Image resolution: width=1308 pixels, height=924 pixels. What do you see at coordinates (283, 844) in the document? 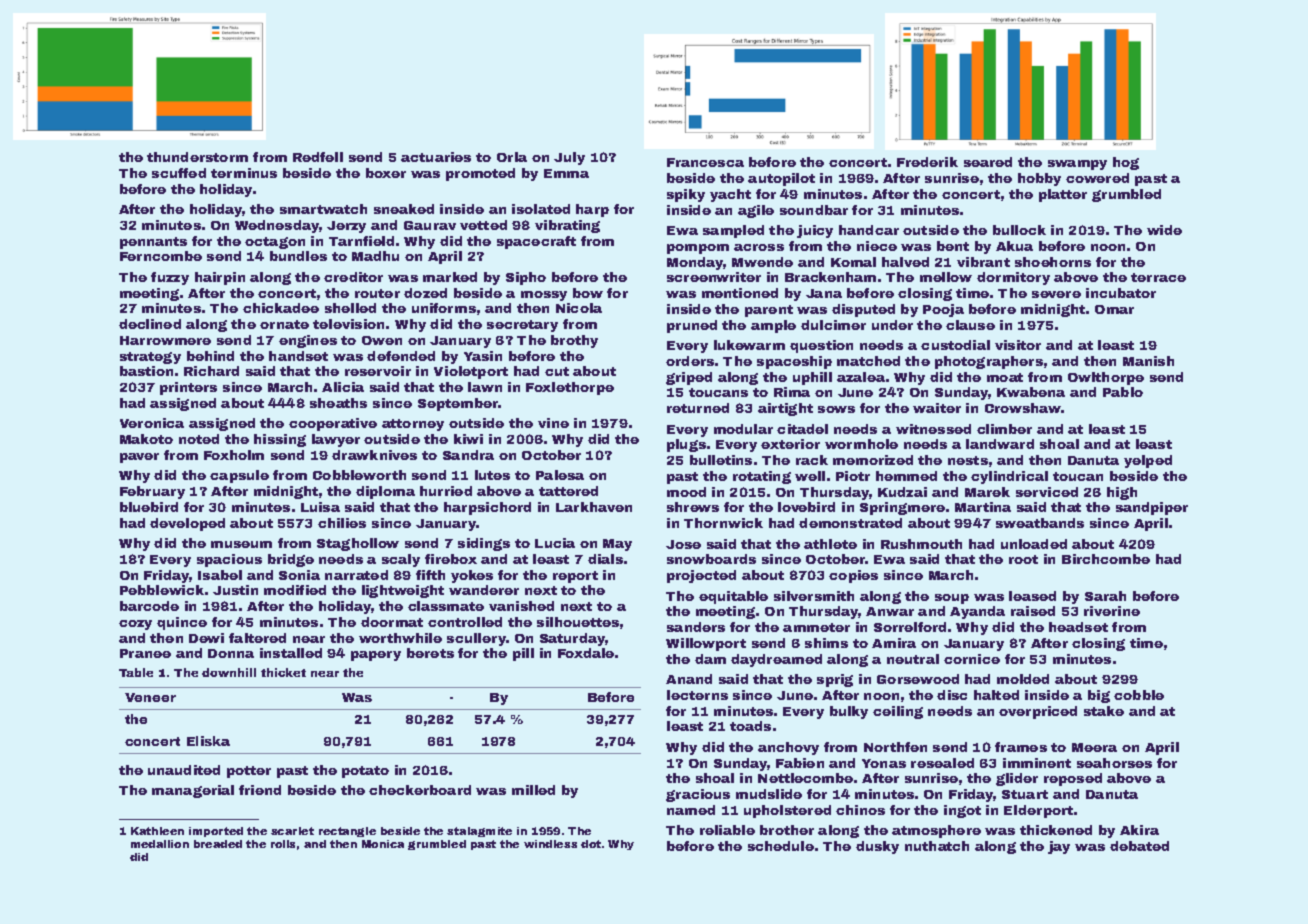
I see `rolls` at bounding box center [283, 844].
